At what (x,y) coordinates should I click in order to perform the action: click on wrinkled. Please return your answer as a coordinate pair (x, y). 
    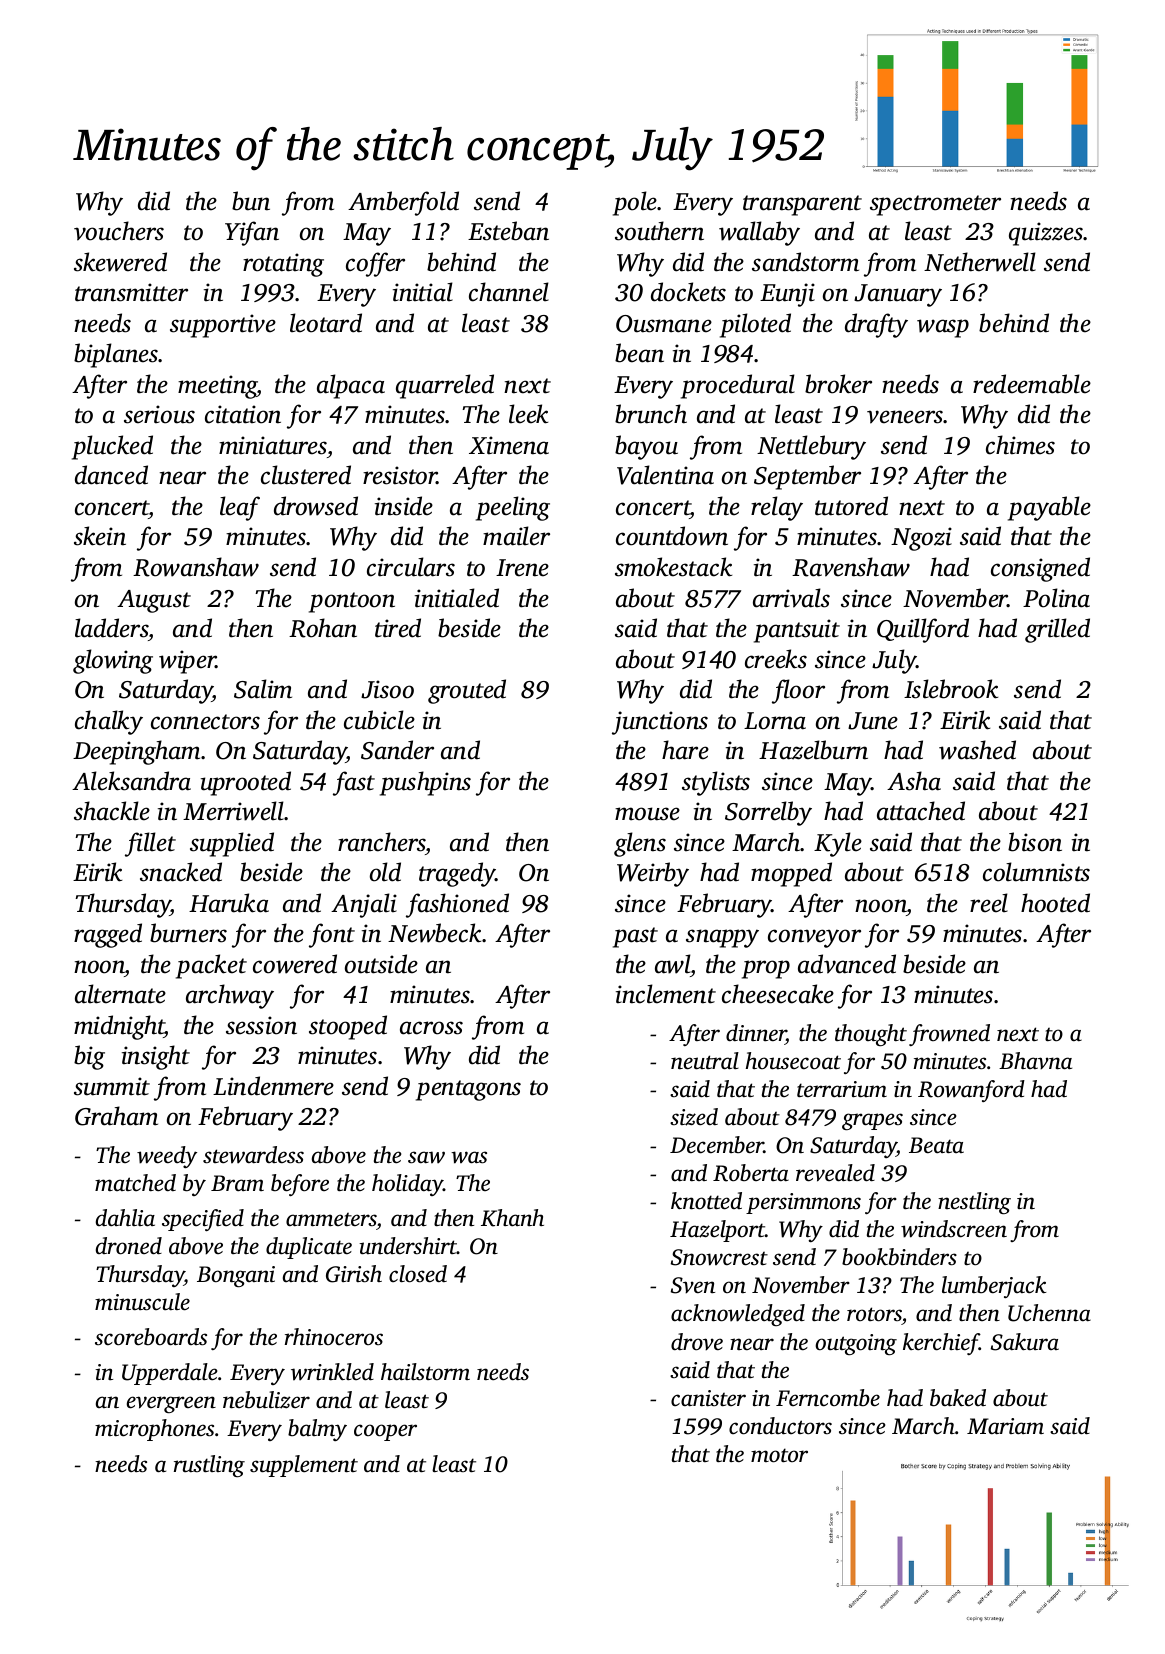
    Looking at the image, I should click on (332, 1372).
